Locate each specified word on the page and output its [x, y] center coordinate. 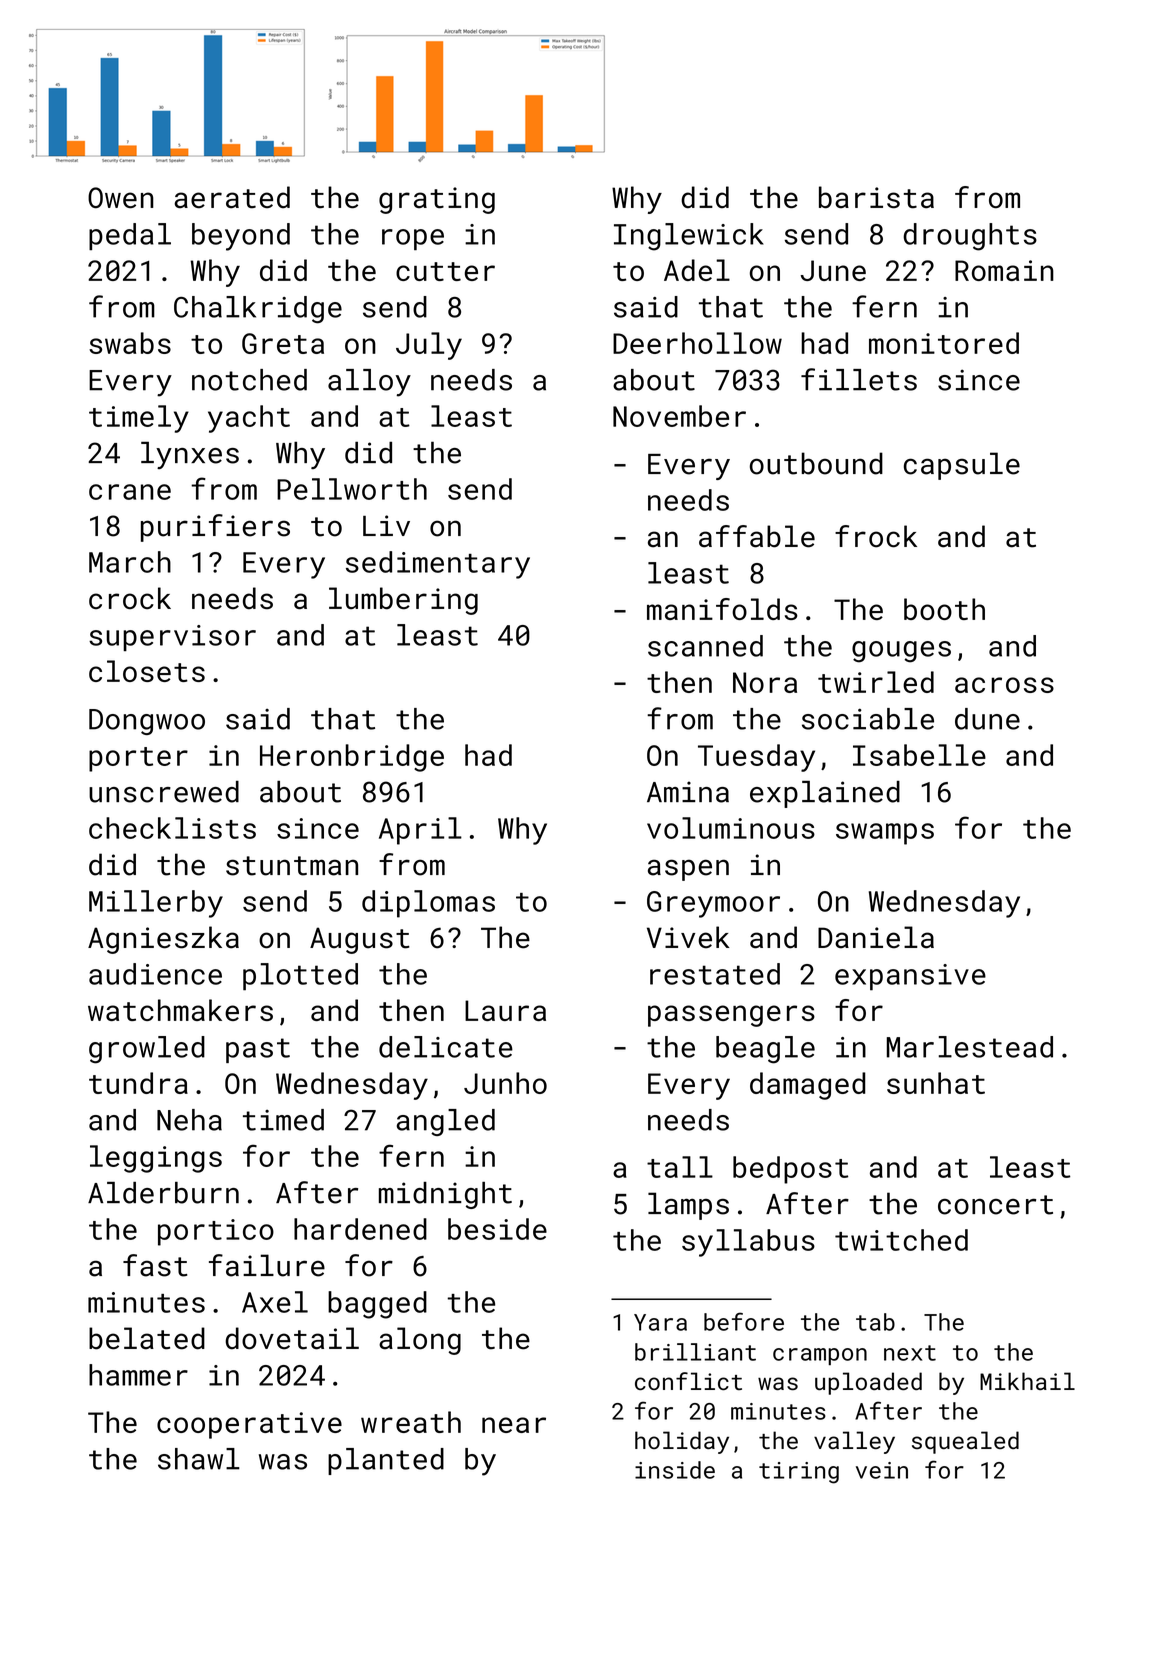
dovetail [292, 1338]
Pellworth [352, 489]
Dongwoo [147, 722]
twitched [901, 1240]
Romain [1004, 270]
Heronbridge [352, 758]
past [258, 1050]
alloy [369, 383]
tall [680, 1167]
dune [987, 719]
